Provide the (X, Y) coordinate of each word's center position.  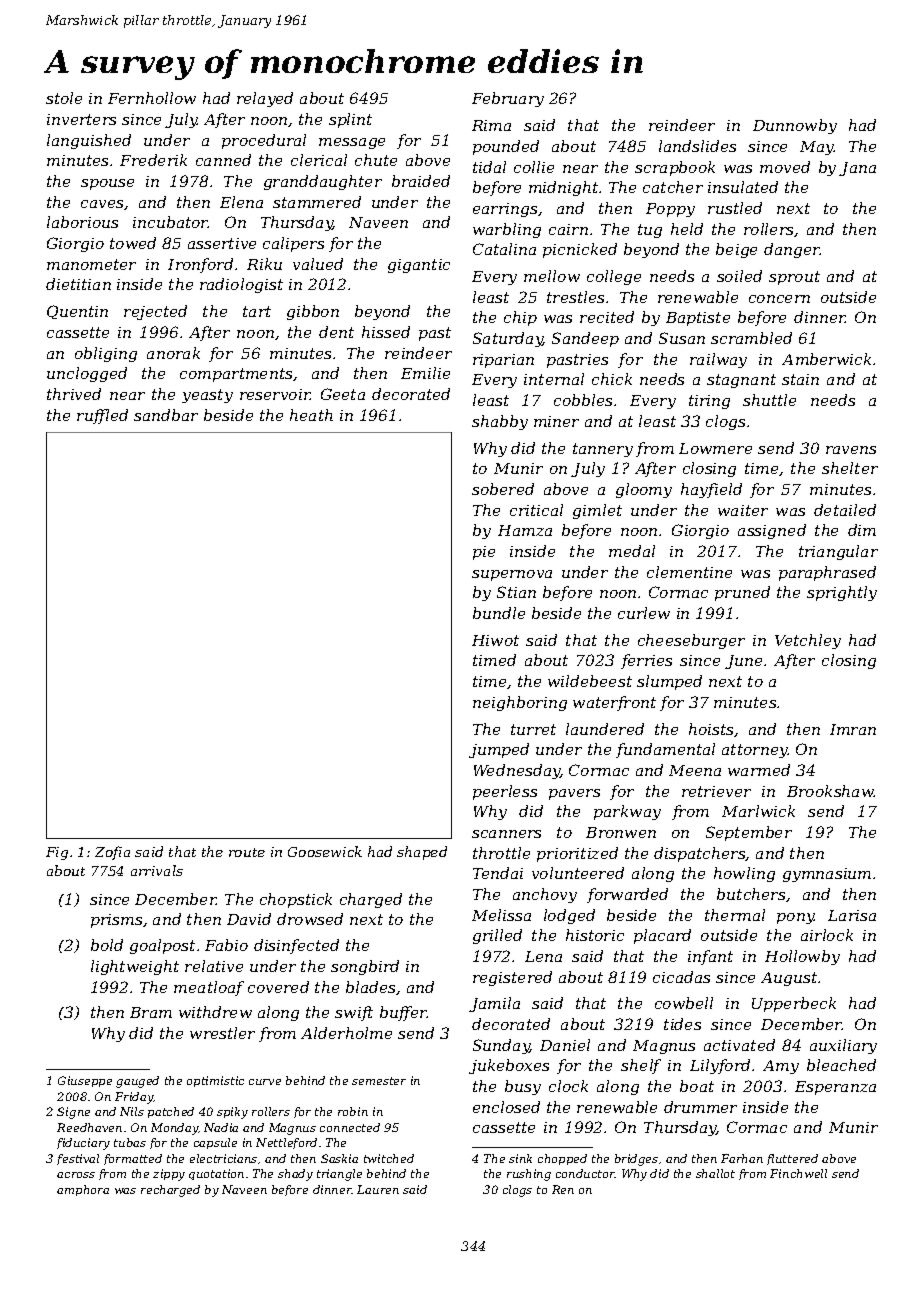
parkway (627, 812)
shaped (422, 853)
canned (223, 160)
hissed (386, 332)
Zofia (112, 853)
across (76, 1175)
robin (353, 1111)
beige (736, 250)
